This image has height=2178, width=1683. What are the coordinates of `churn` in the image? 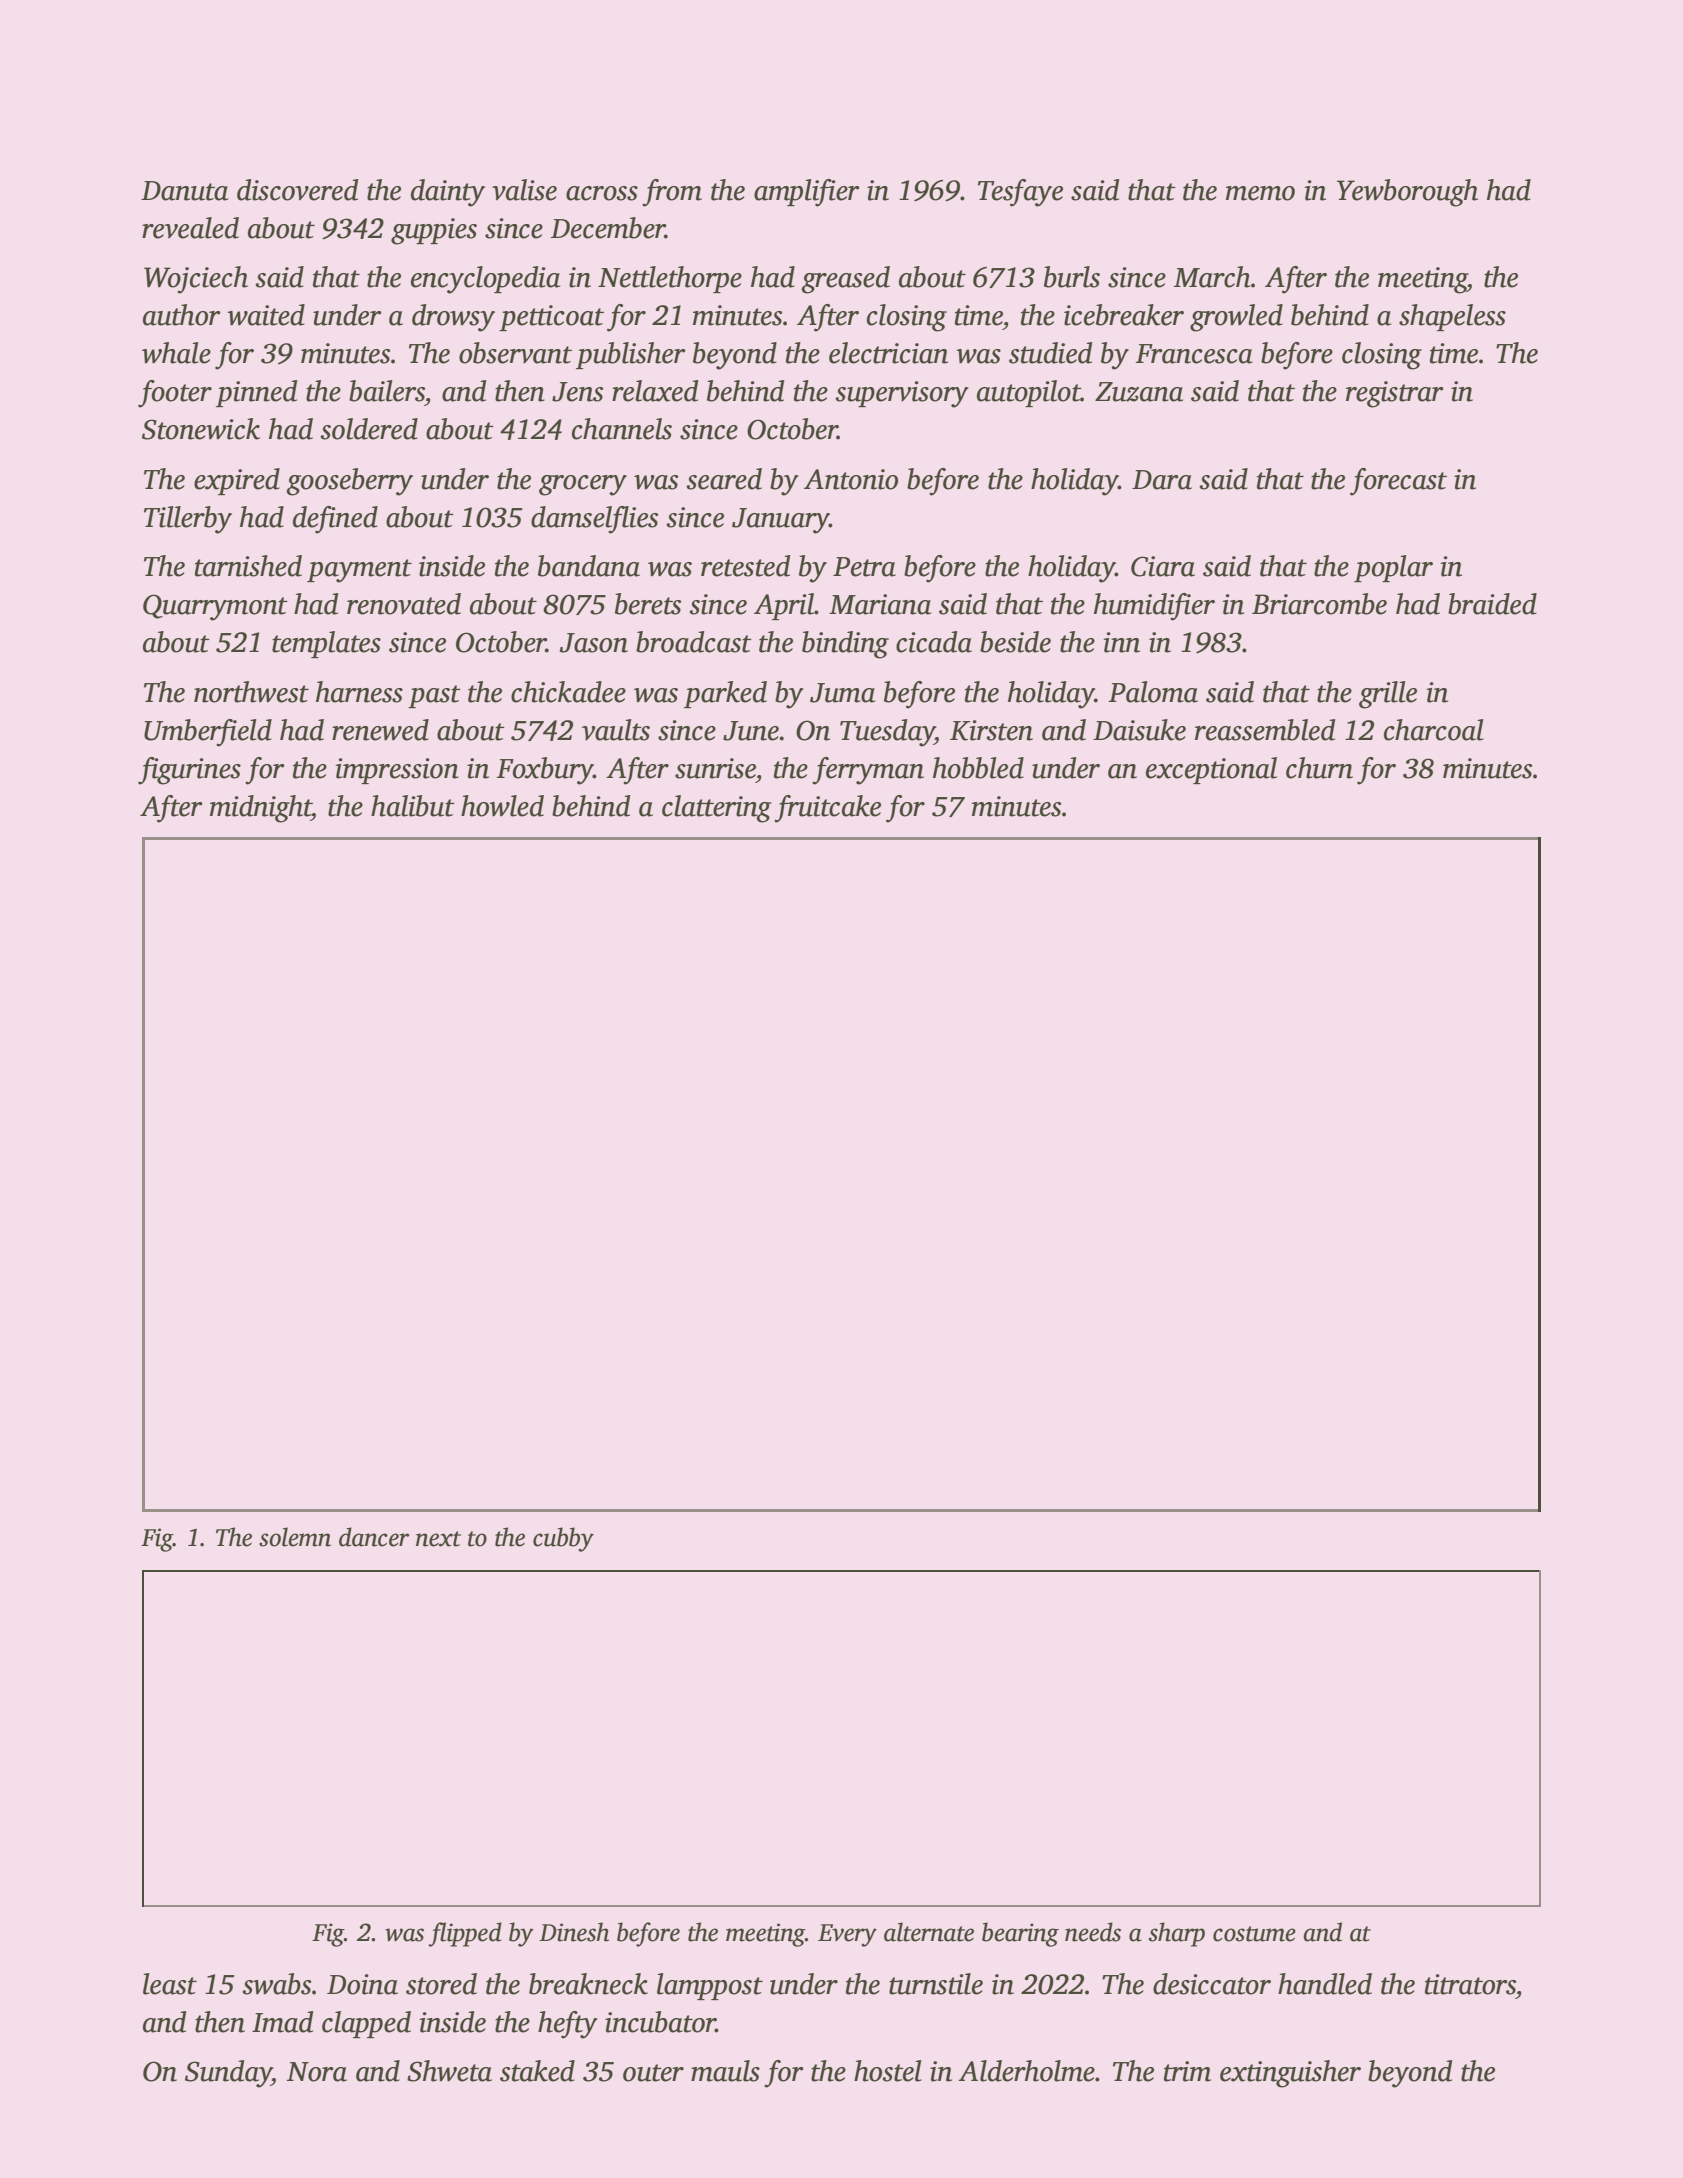 It's located at (1319, 768).
